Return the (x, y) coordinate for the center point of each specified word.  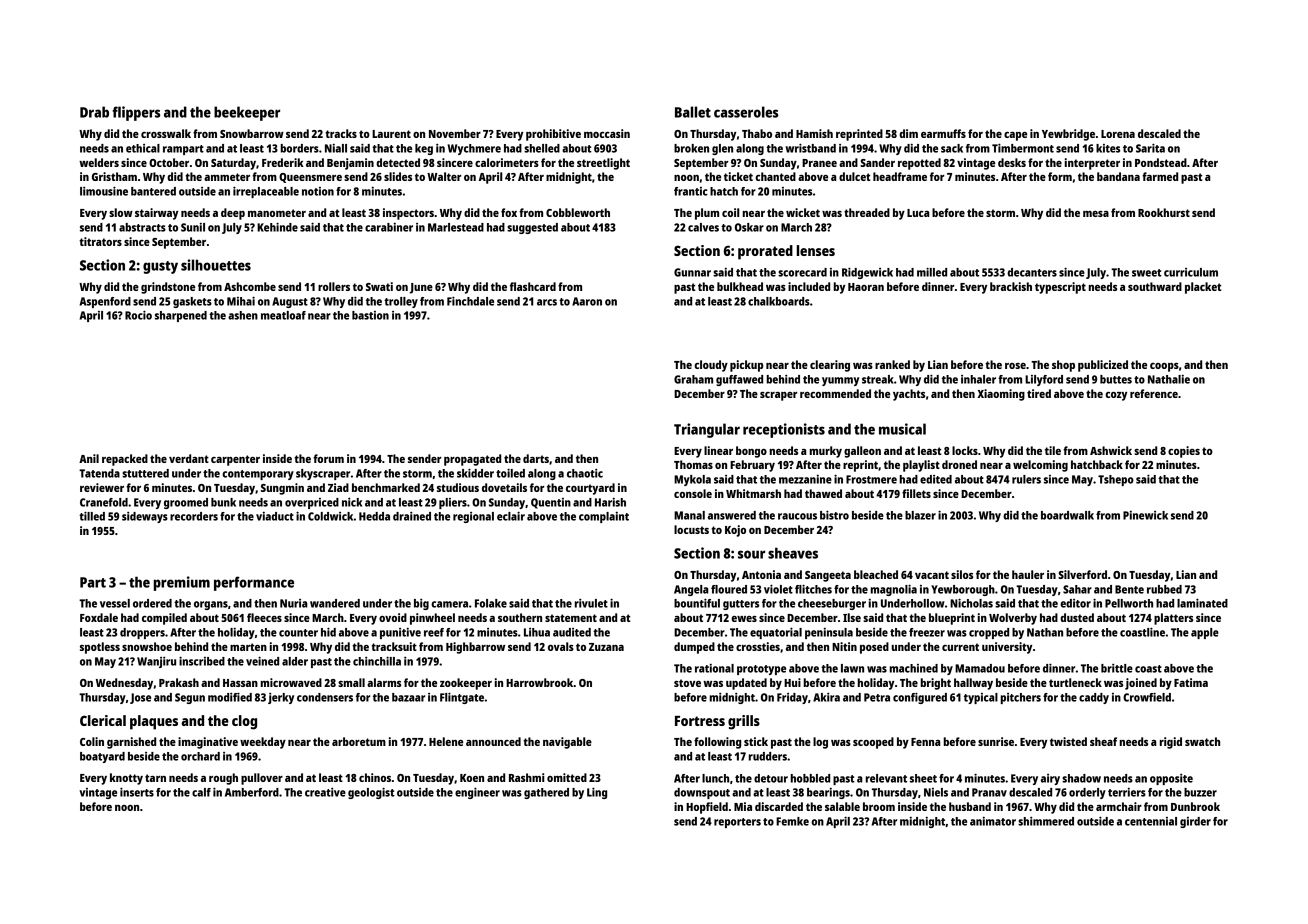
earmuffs (943, 133)
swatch (1202, 741)
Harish (610, 502)
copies (1184, 452)
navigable (567, 743)
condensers (325, 697)
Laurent (391, 134)
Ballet (693, 112)
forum (328, 458)
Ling (597, 793)
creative (325, 792)
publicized (1103, 366)
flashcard (533, 286)
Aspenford (105, 302)
